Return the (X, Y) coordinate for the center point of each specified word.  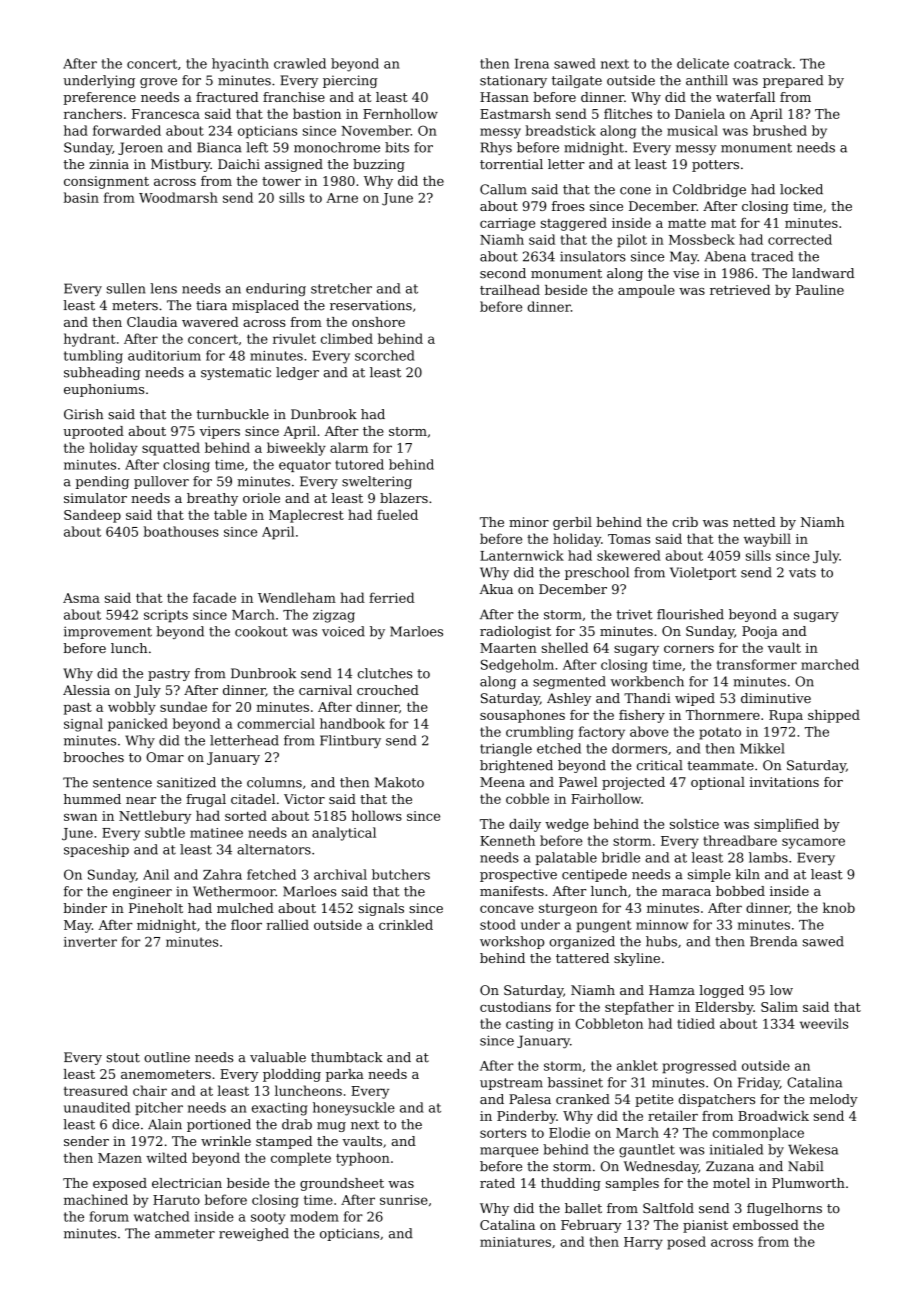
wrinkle (226, 1141)
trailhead (510, 290)
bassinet (575, 1082)
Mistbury (180, 165)
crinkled (406, 924)
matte (687, 223)
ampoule (646, 291)
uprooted (93, 432)
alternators (274, 849)
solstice (694, 824)
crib (685, 522)
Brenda (773, 941)
